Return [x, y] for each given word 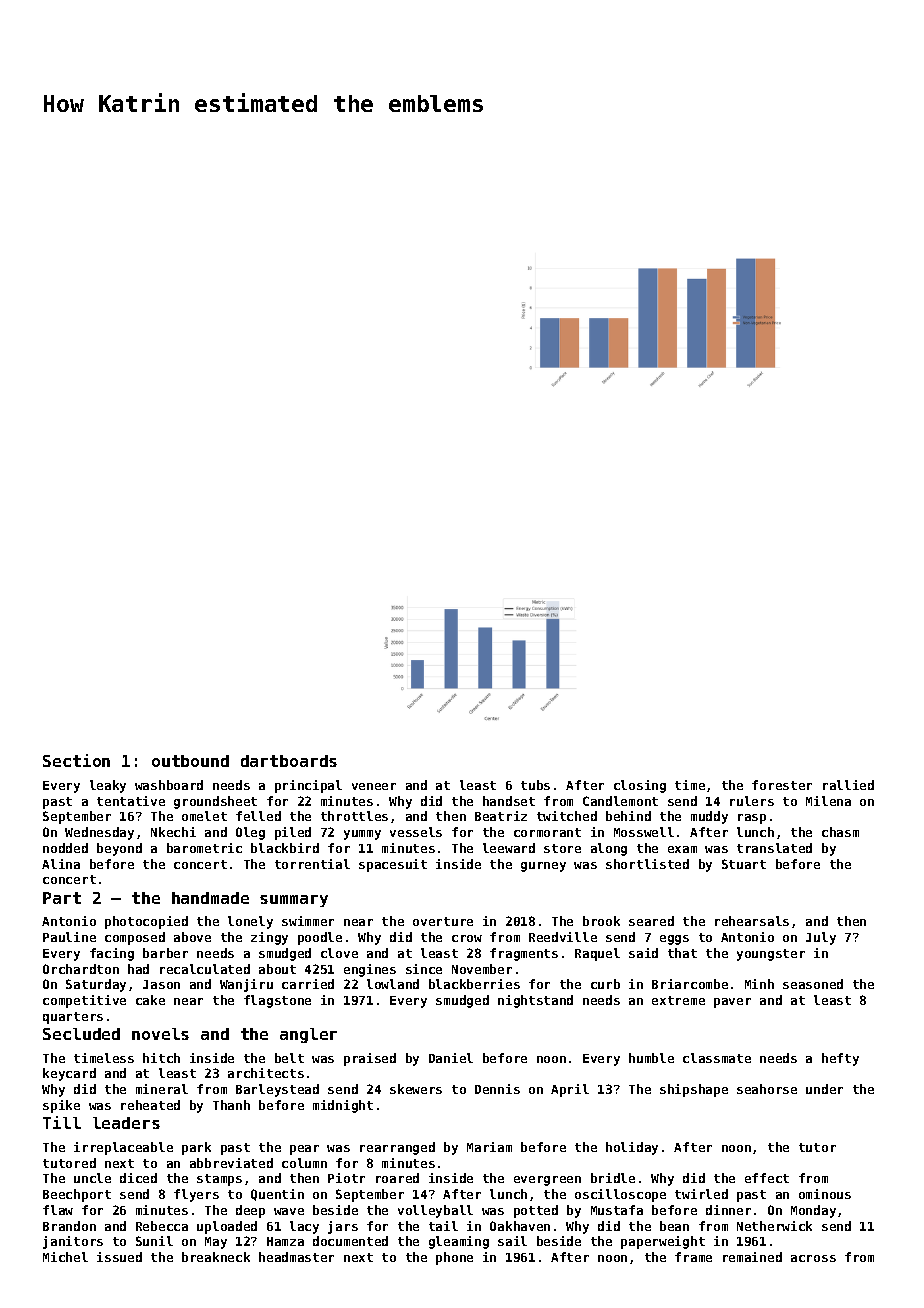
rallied [848, 785]
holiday [632, 1148]
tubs [535, 785]
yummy [362, 835]
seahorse [767, 1089]
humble [651, 1058]
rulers [752, 801]
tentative [131, 801]
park [196, 1148]
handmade [210, 898]
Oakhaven [520, 1226]
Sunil [154, 1241]
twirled [701, 1194]
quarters [73, 1018]
